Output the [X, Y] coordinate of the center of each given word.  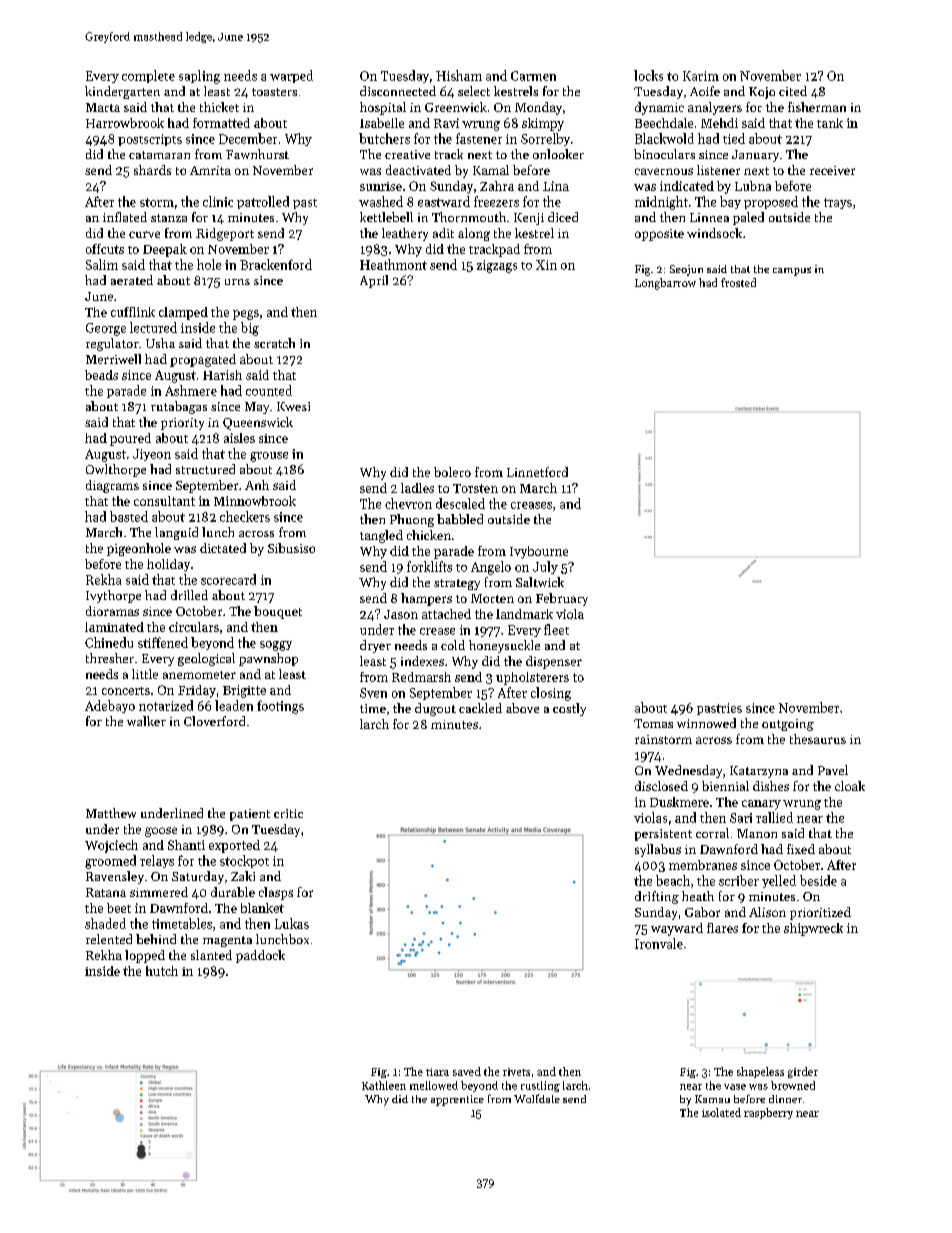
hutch [162, 971]
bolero [452, 472]
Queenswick [258, 423]
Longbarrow [665, 284]
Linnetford [537, 472]
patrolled [263, 202]
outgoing [788, 725]
